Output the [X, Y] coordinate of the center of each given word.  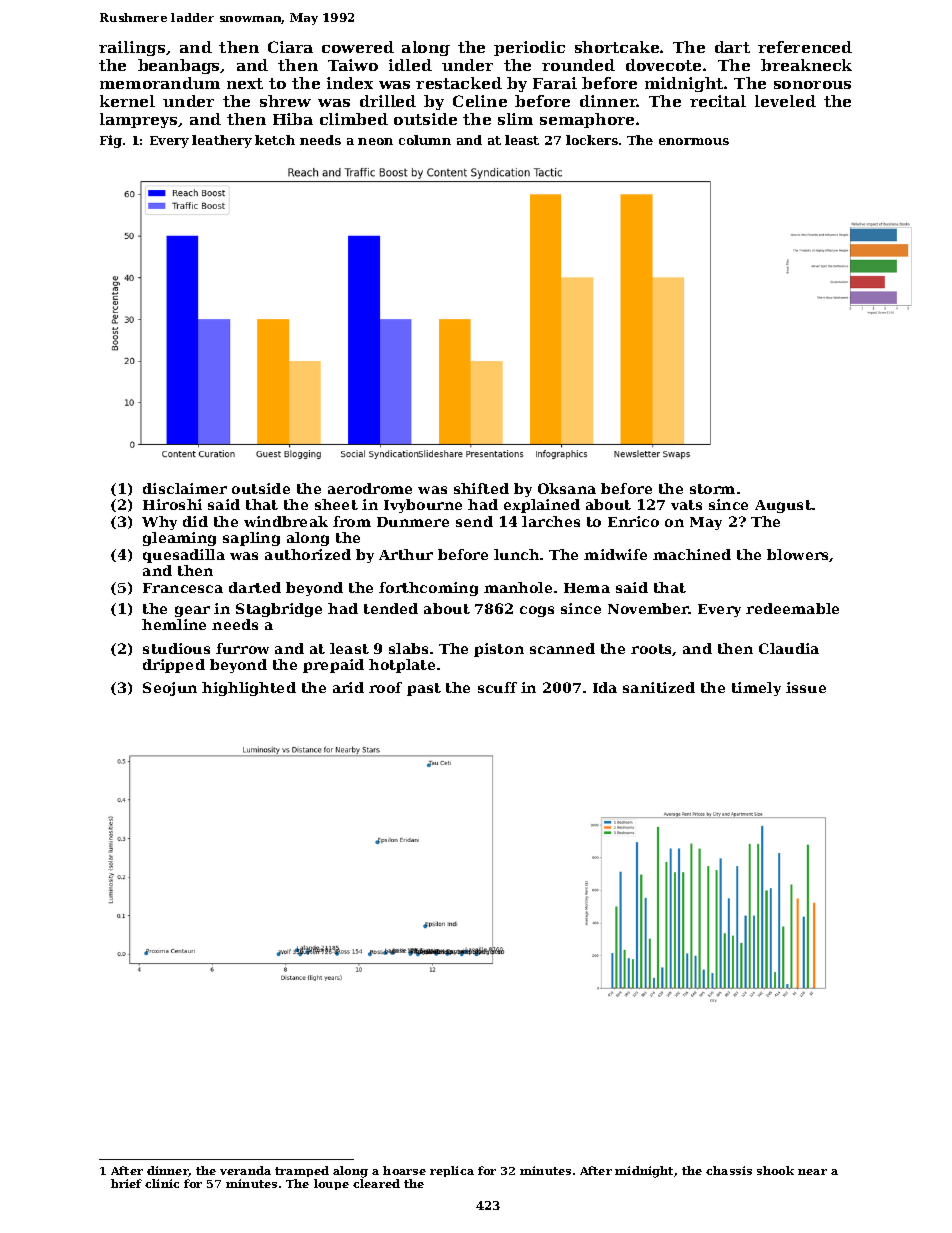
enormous [694, 141]
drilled [388, 101]
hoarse [404, 1170]
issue [806, 687]
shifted [481, 488]
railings [132, 48]
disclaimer [185, 488]
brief [126, 1183]
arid [348, 687]
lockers [592, 140]
